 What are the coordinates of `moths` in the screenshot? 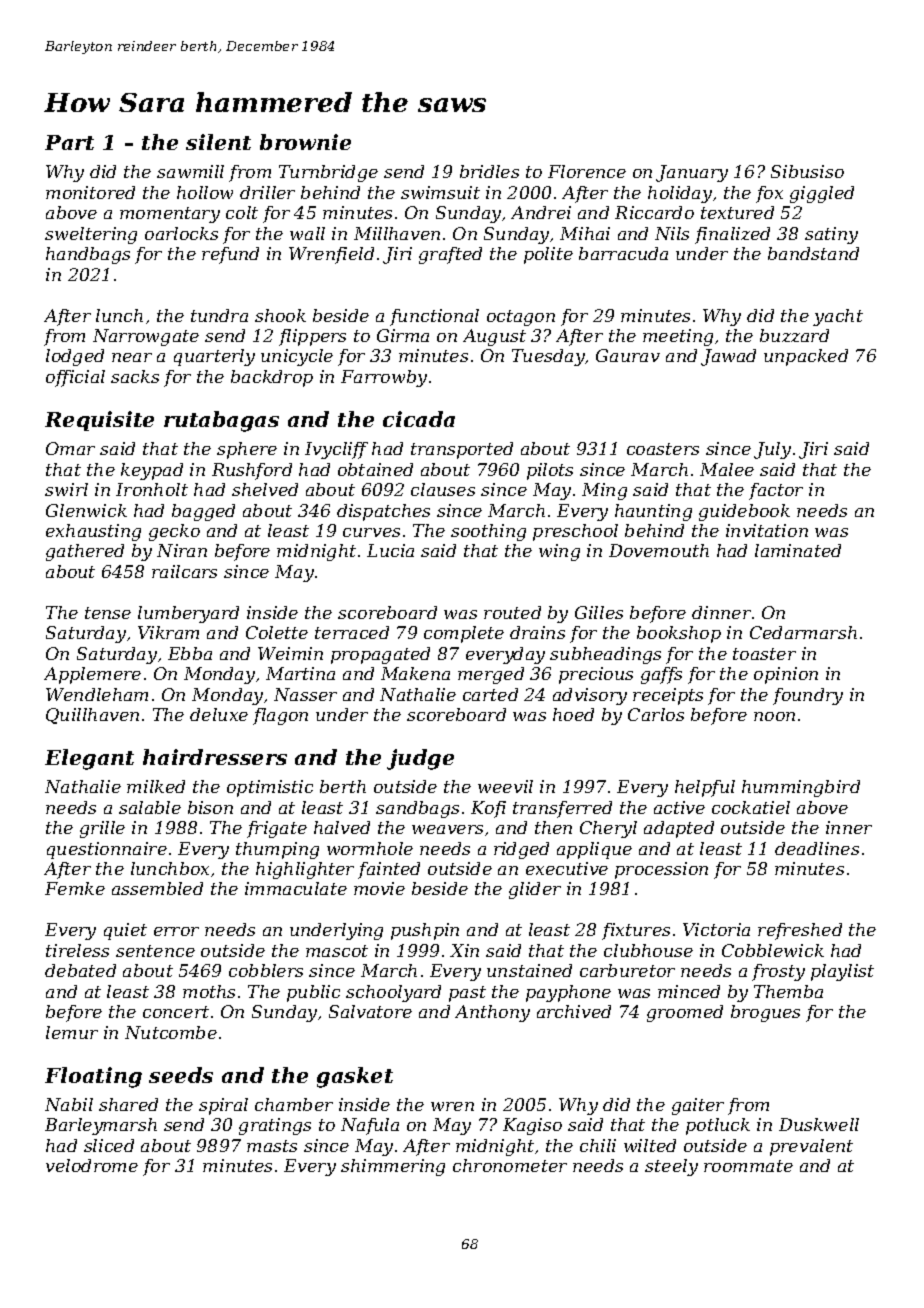 It's located at (209, 991).
